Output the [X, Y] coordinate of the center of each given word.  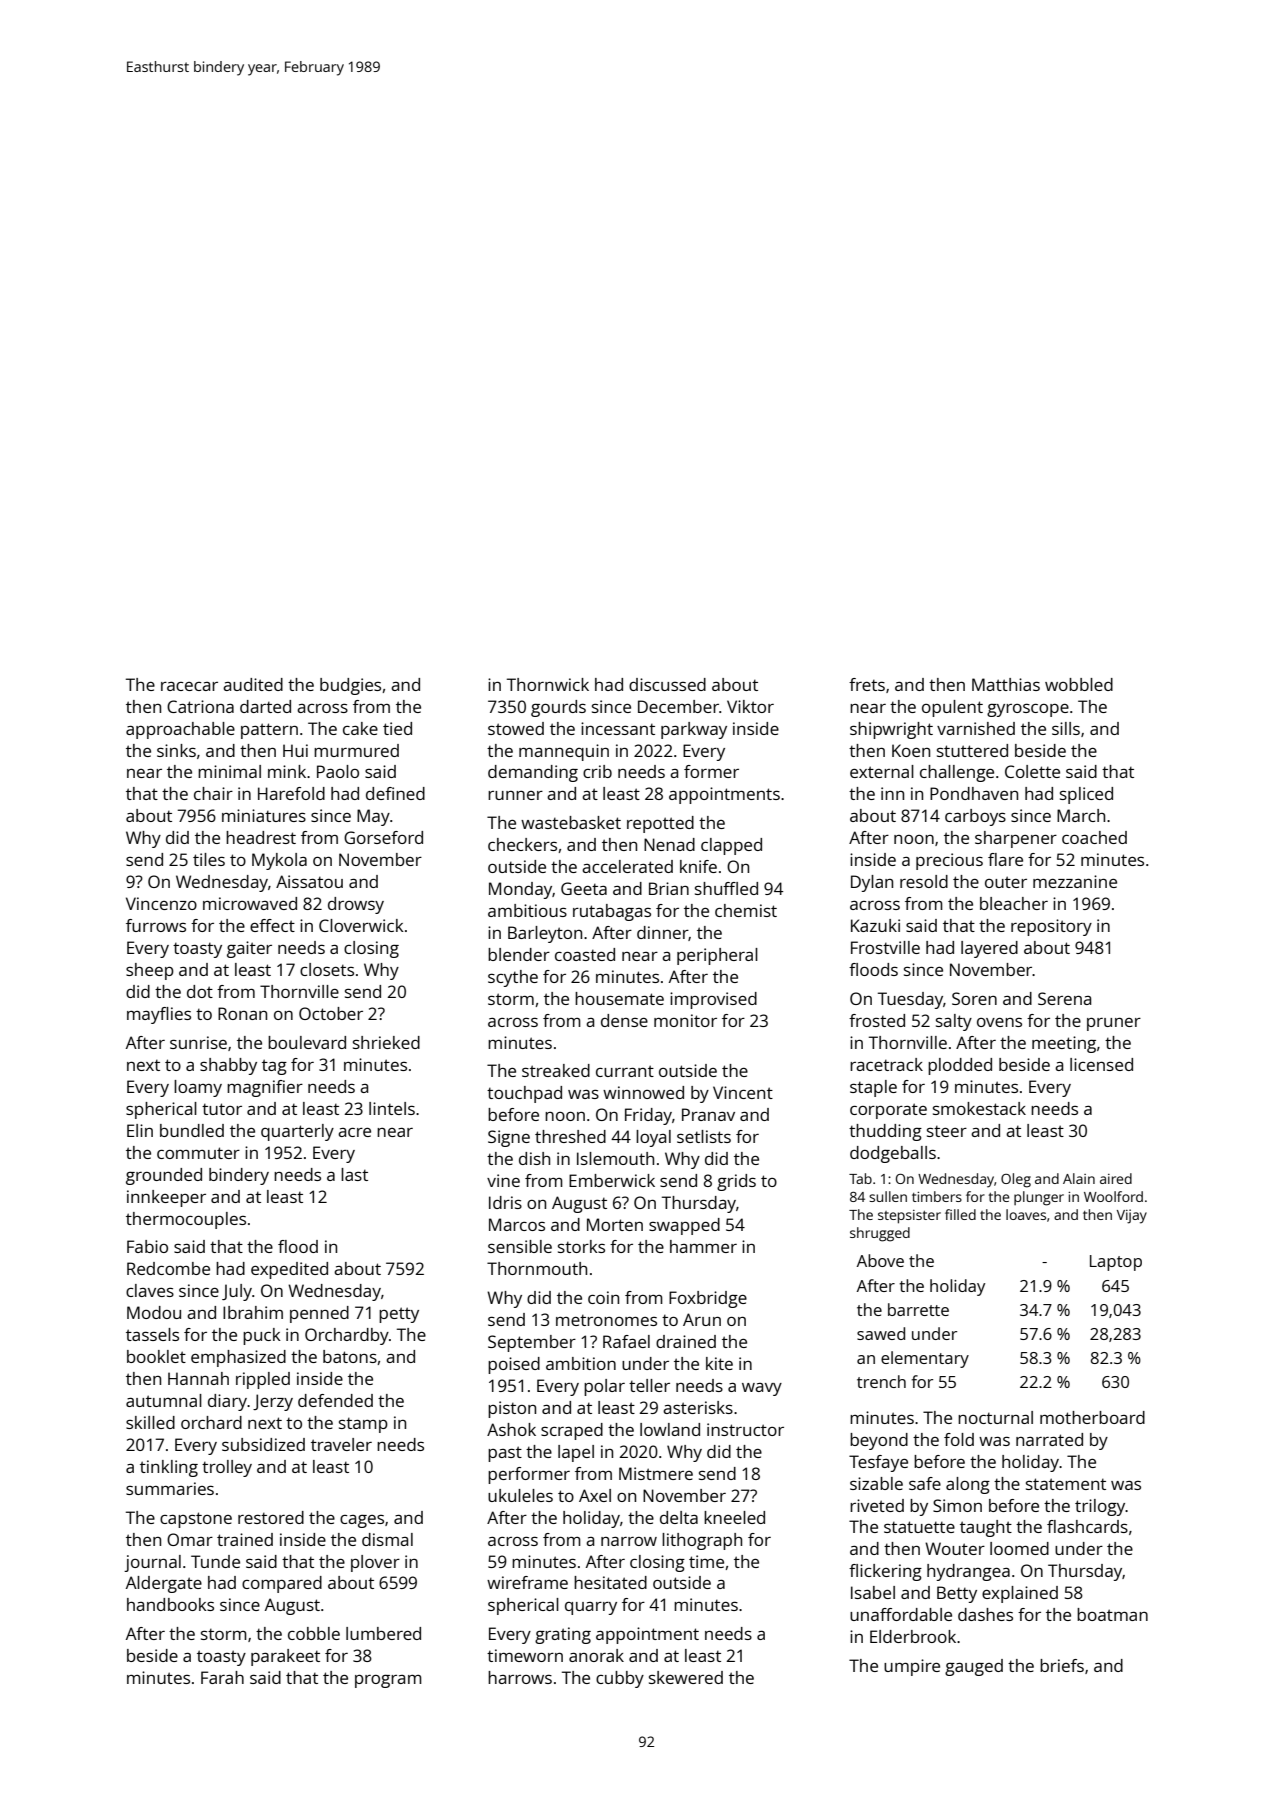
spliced [1086, 795]
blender [519, 954]
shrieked [386, 1042]
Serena [1064, 998]
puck [262, 1336]
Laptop [1116, 1263]
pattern [269, 731]
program [388, 1681]
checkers [522, 844]
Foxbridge [708, 1299]
